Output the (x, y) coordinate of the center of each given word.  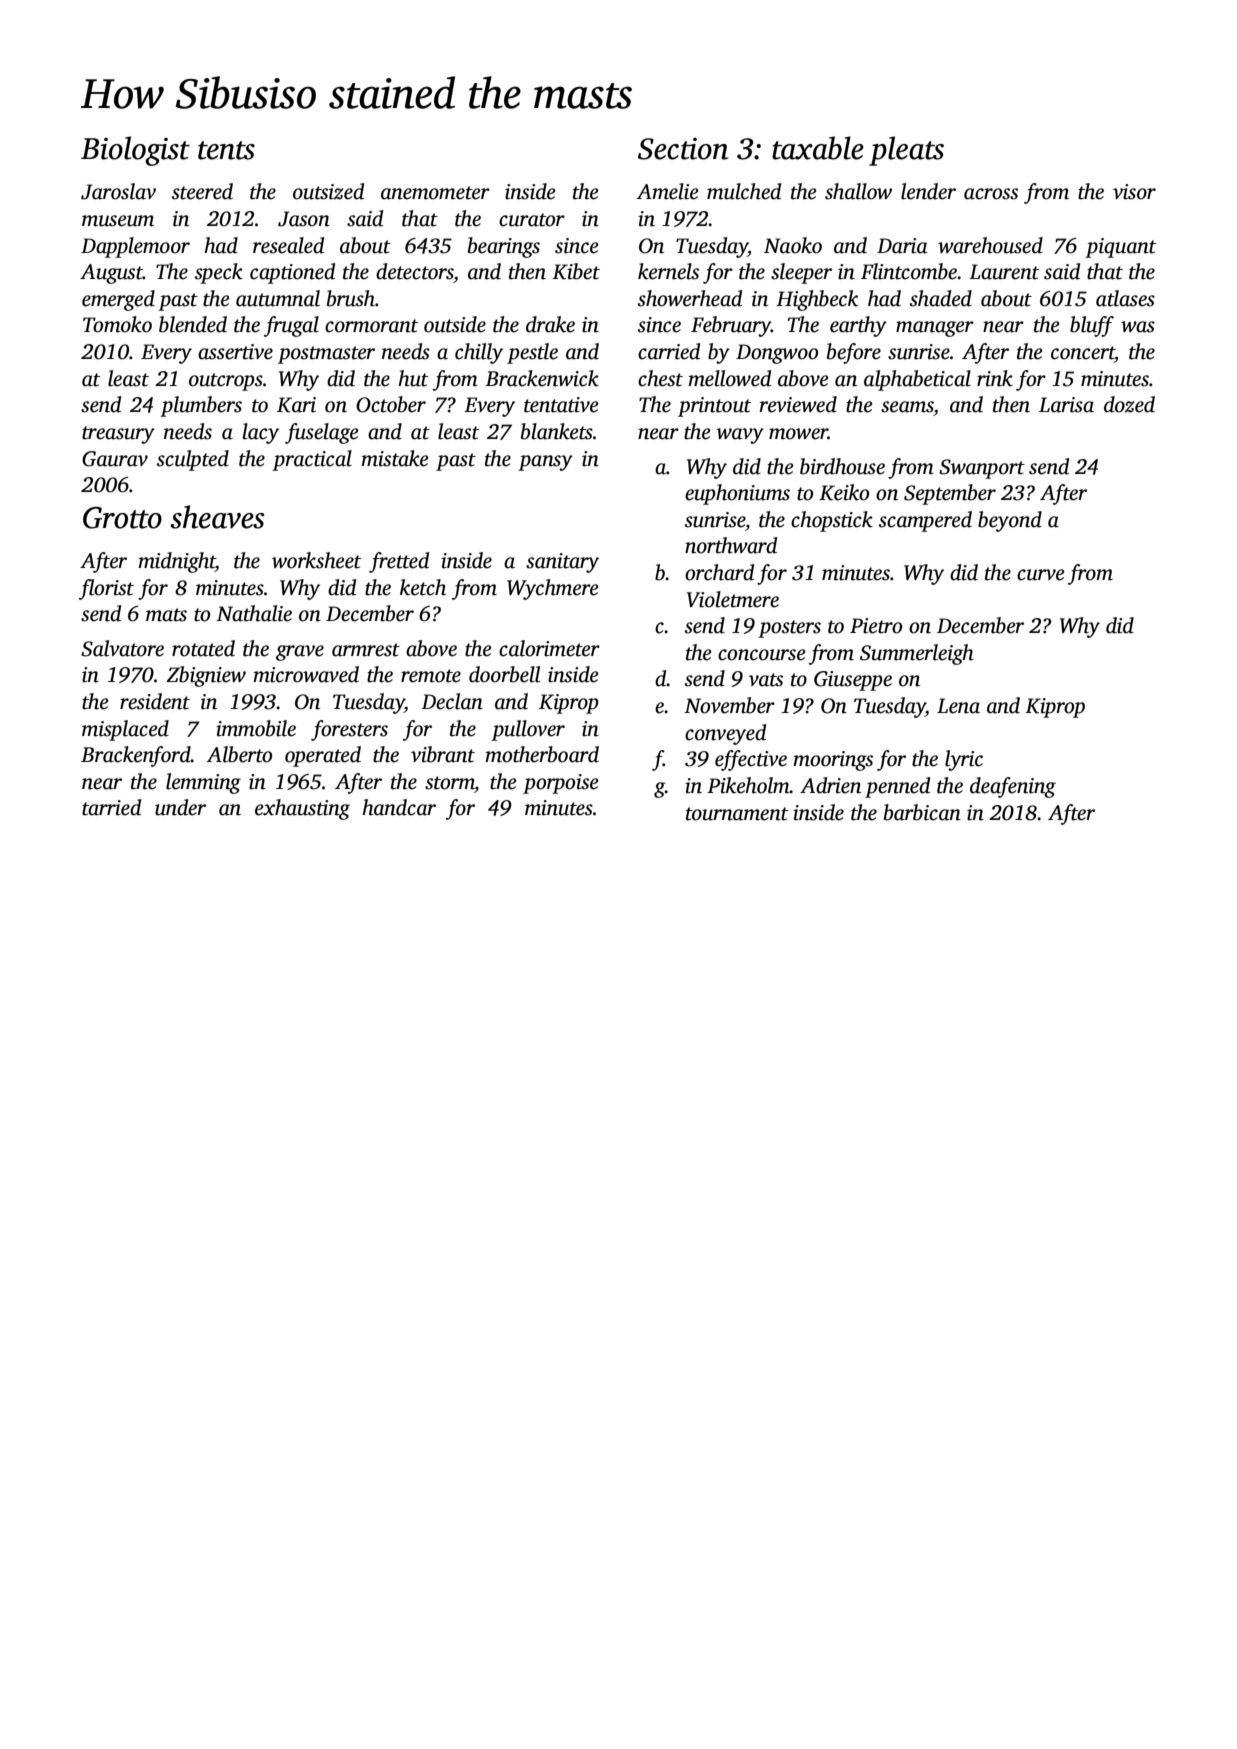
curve (1041, 575)
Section (683, 149)
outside (455, 324)
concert (1083, 354)
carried (669, 351)
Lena (958, 706)
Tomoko (117, 324)
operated (323, 756)
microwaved (306, 674)
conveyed (725, 734)
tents (226, 150)
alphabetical (917, 380)
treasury (118, 435)
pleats (906, 151)
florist (106, 589)
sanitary (562, 563)
